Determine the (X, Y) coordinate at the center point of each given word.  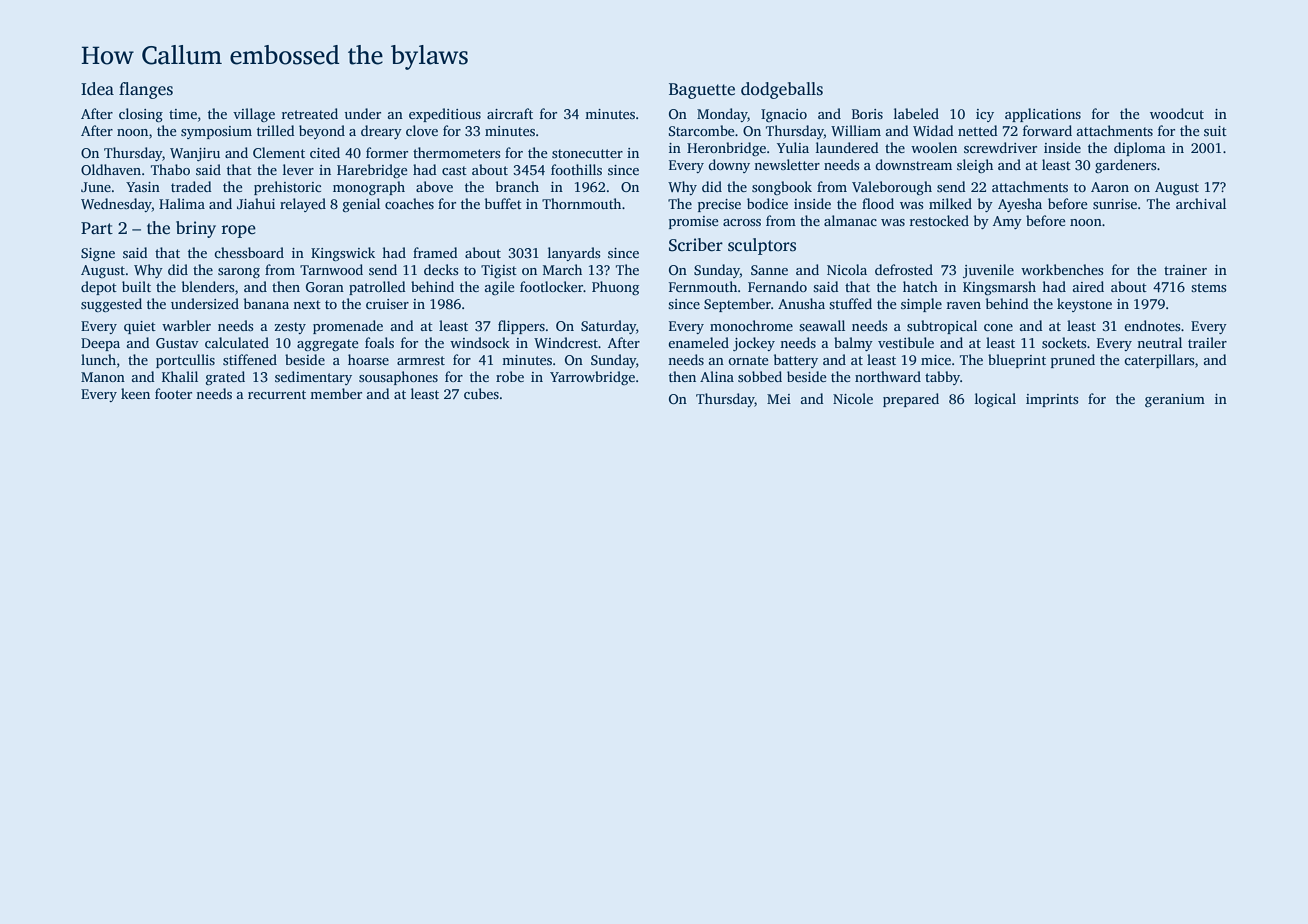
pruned (1073, 361)
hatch (920, 286)
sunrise (1115, 204)
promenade (348, 327)
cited (325, 152)
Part (97, 228)
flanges (146, 90)
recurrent (277, 394)
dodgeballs (782, 90)
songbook (782, 188)
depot (99, 288)
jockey (754, 344)
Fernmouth (703, 286)
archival (1201, 203)
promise (694, 222)
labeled (916, 113)
